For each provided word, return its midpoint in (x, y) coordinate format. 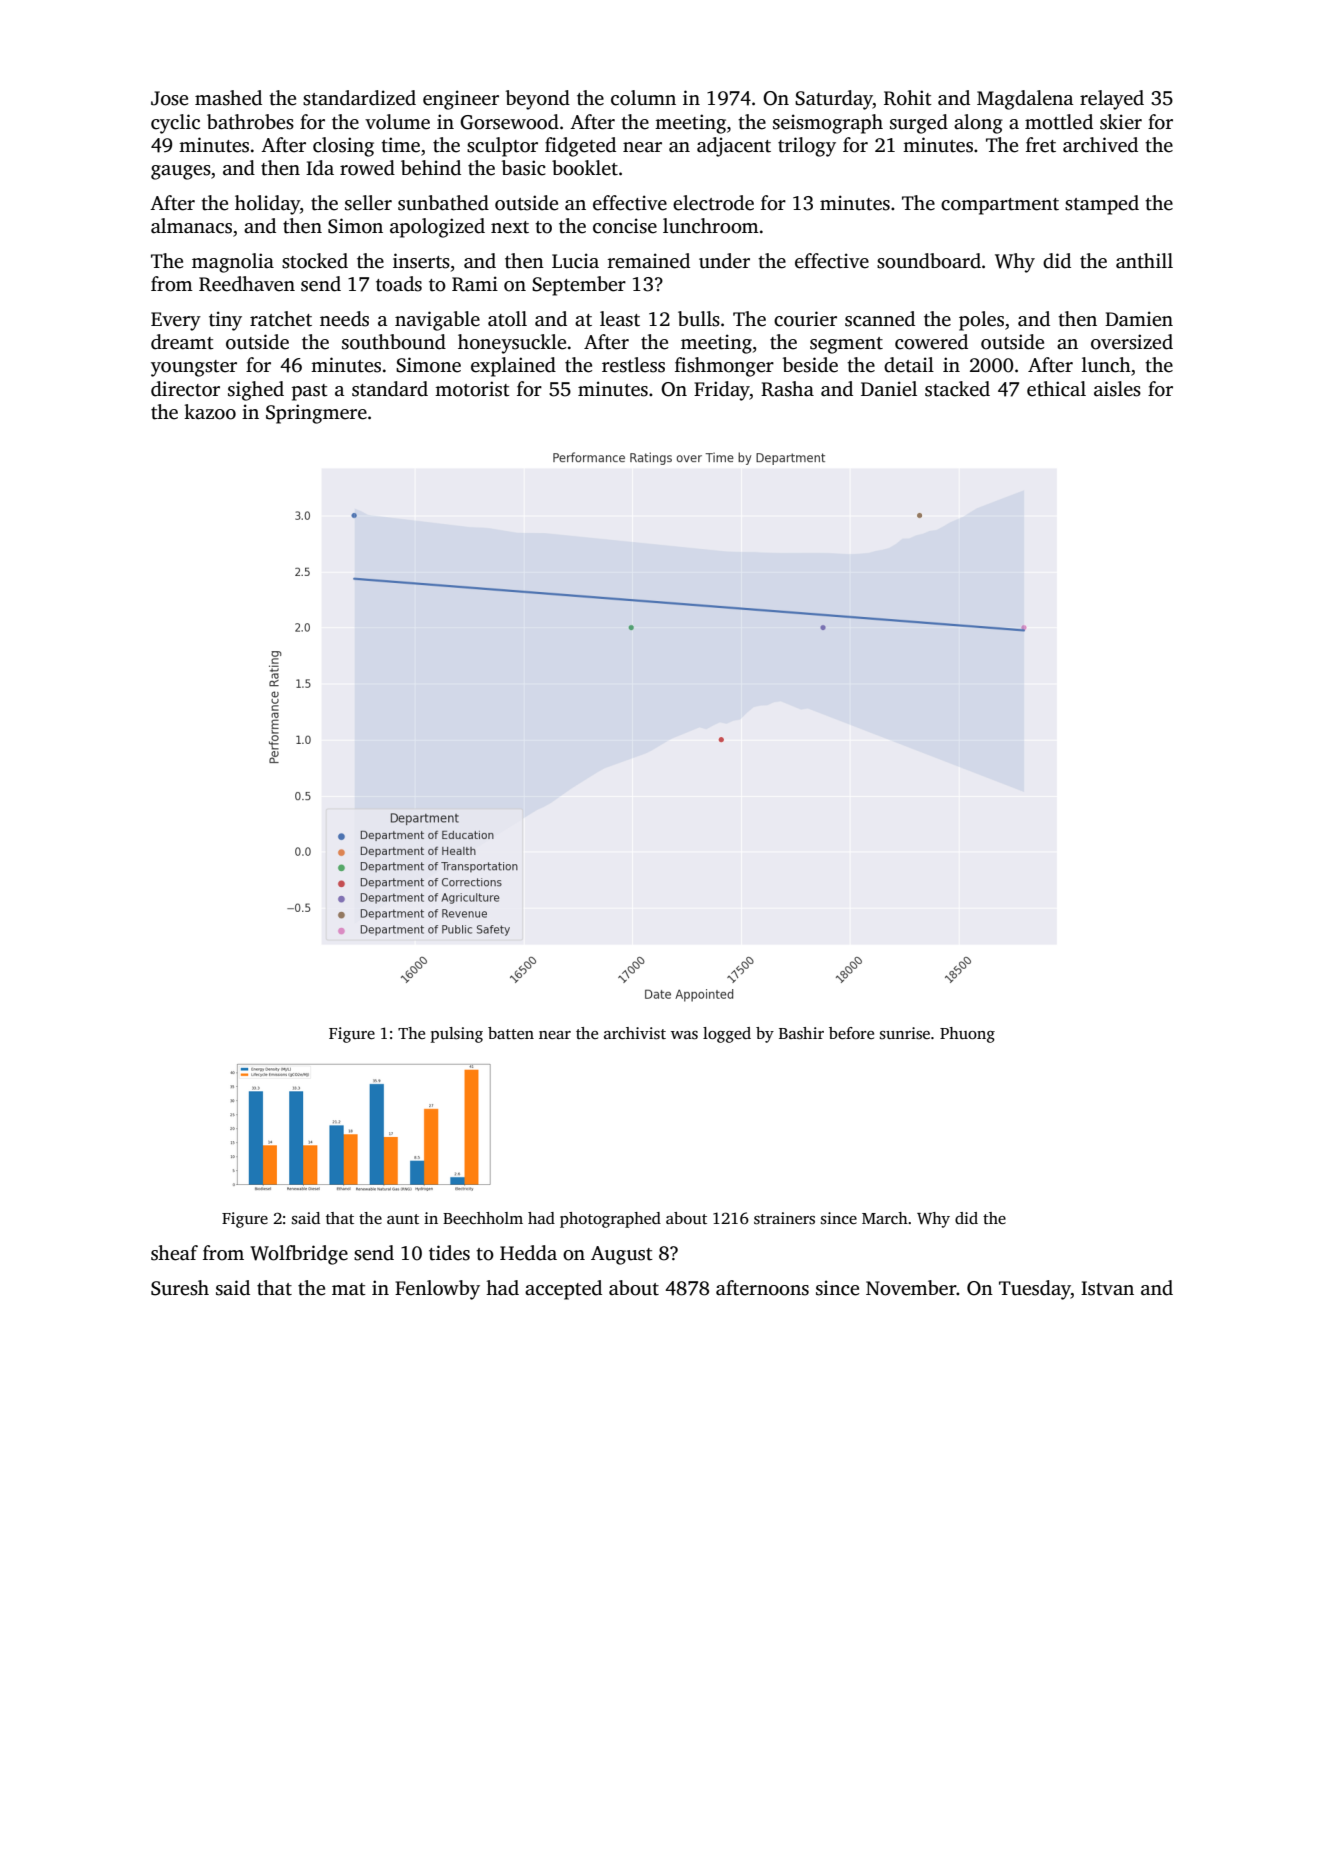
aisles (1117, 389)
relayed (1112, 100)
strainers (784, 1218)
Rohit (908, 98)
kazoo (210, 412)
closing (343, 147)
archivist (635, 1033)
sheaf (174, 1253)
